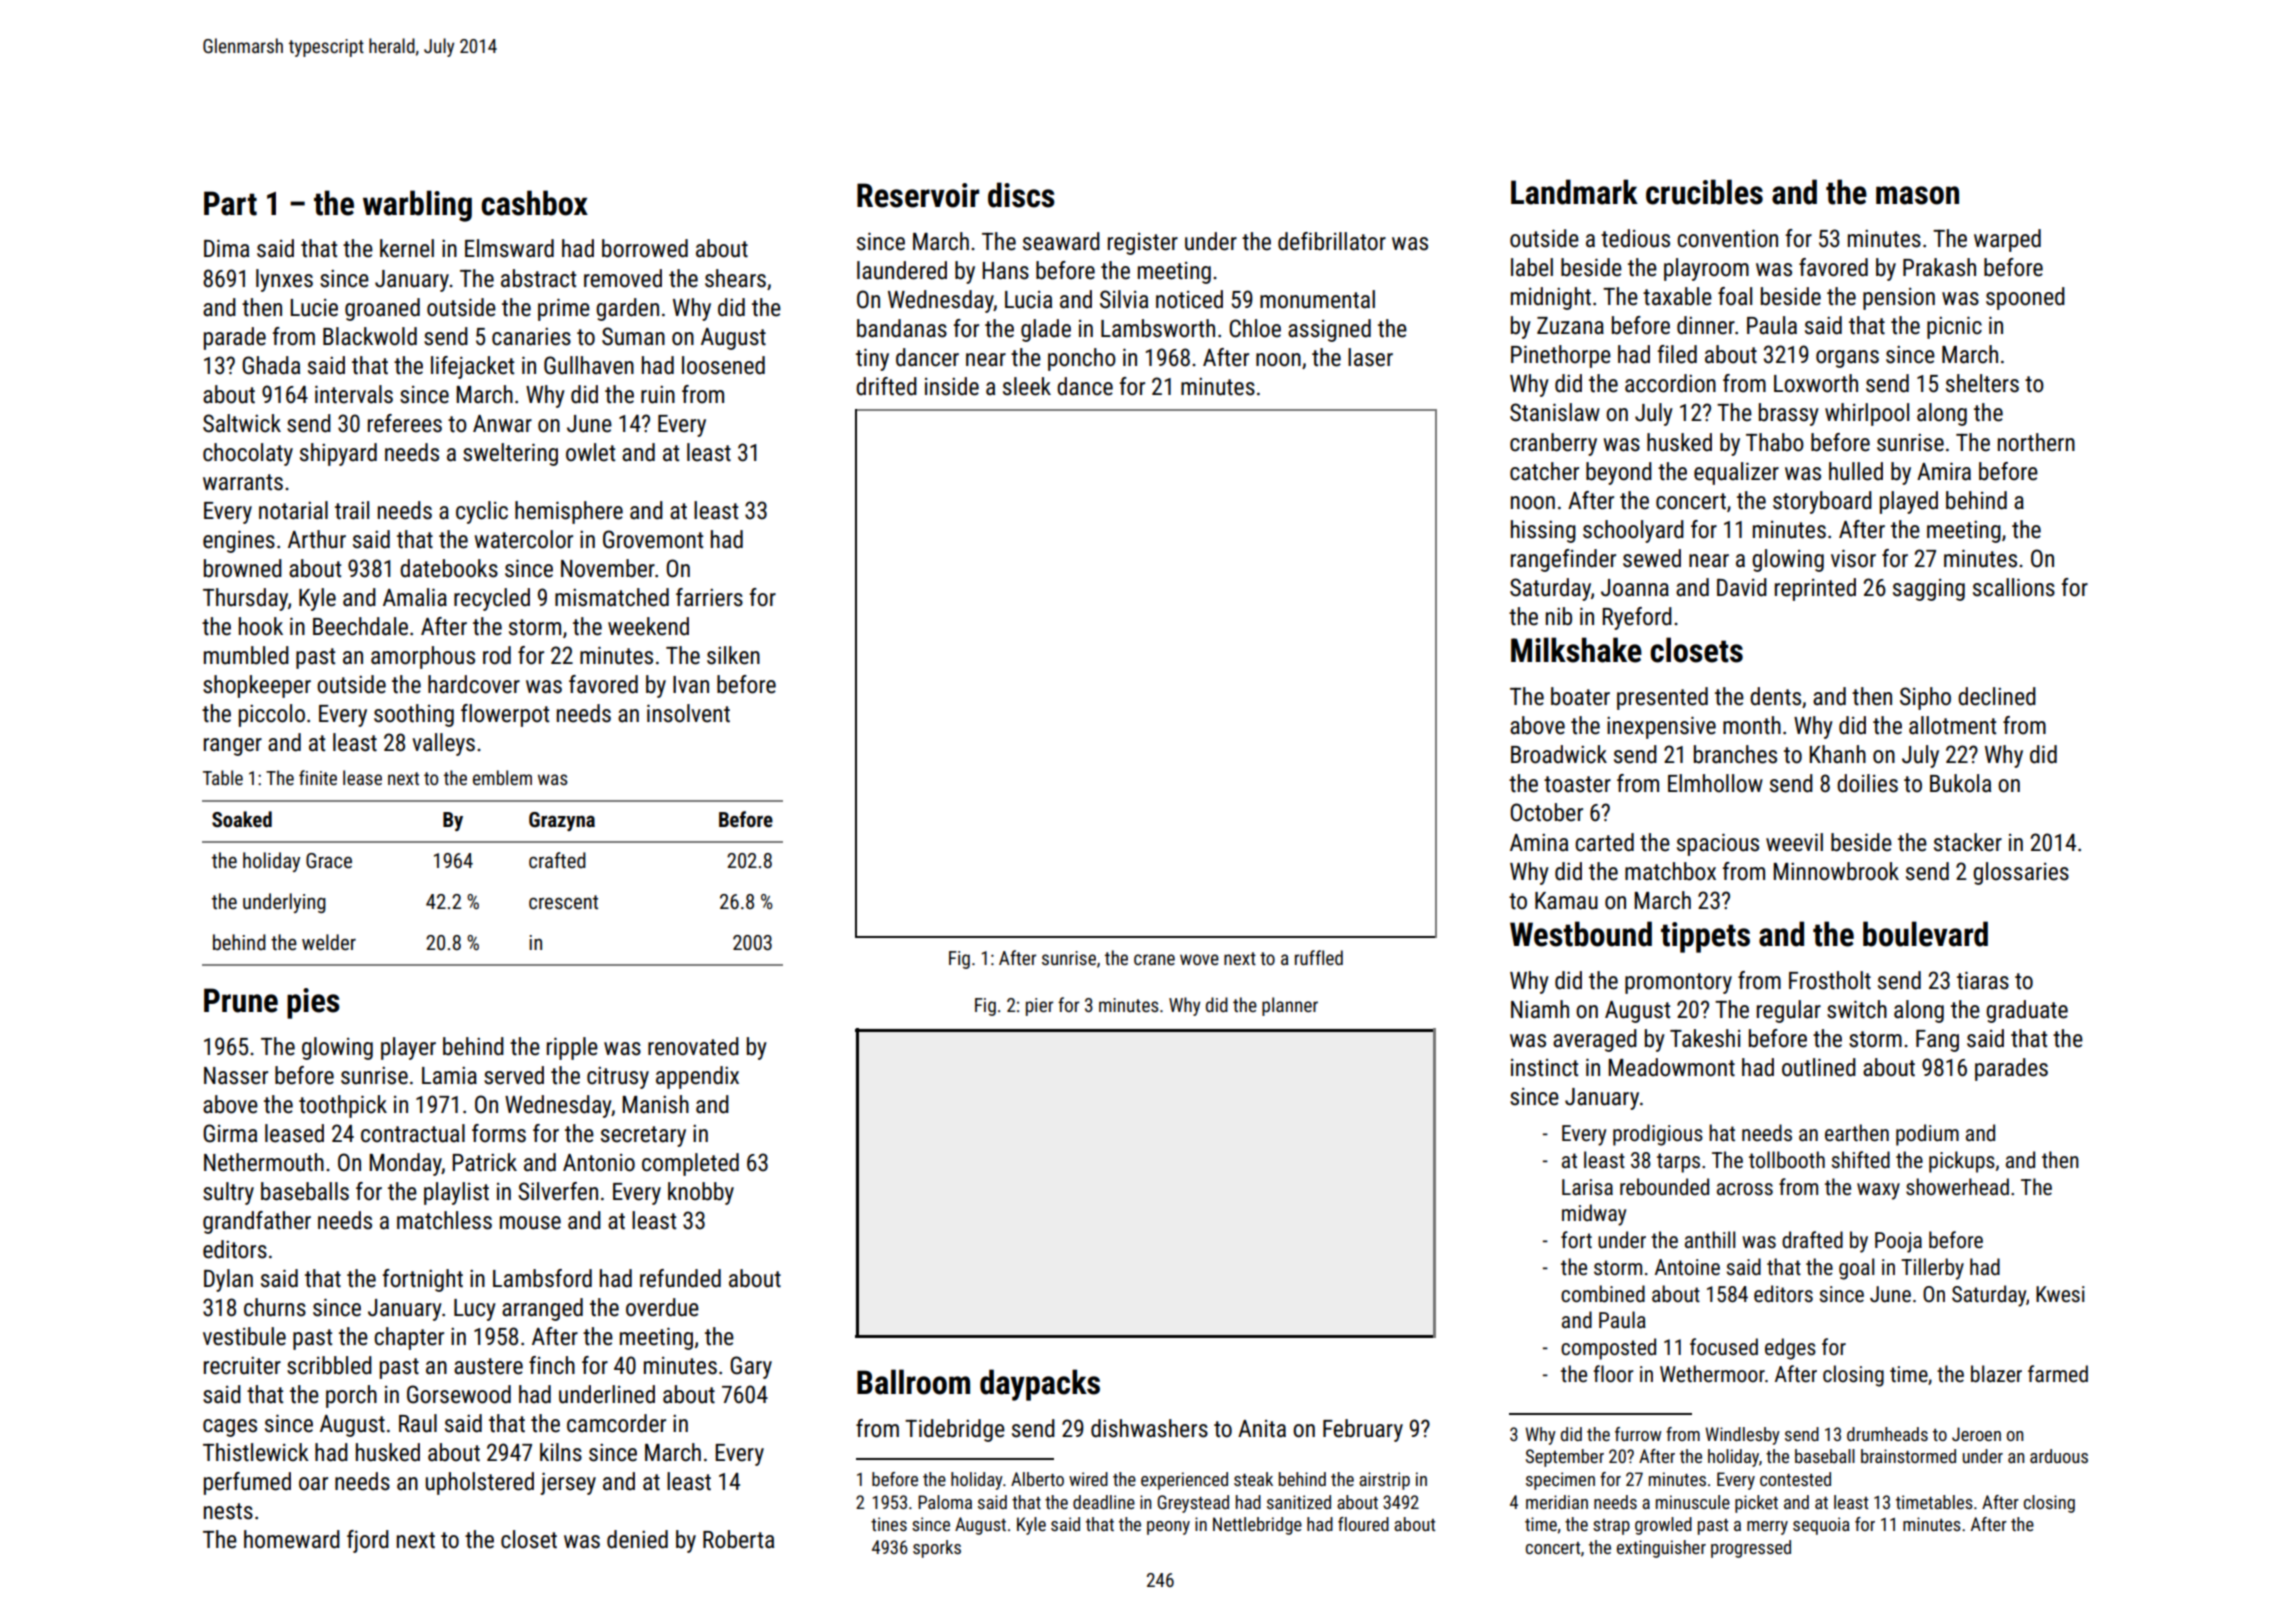 The width and height of the screenshot is (2292, 1620). What do you see at coordinates (230, 1133) in the screenshot?
I see `Girma` at bounding box center [230, 1133].
